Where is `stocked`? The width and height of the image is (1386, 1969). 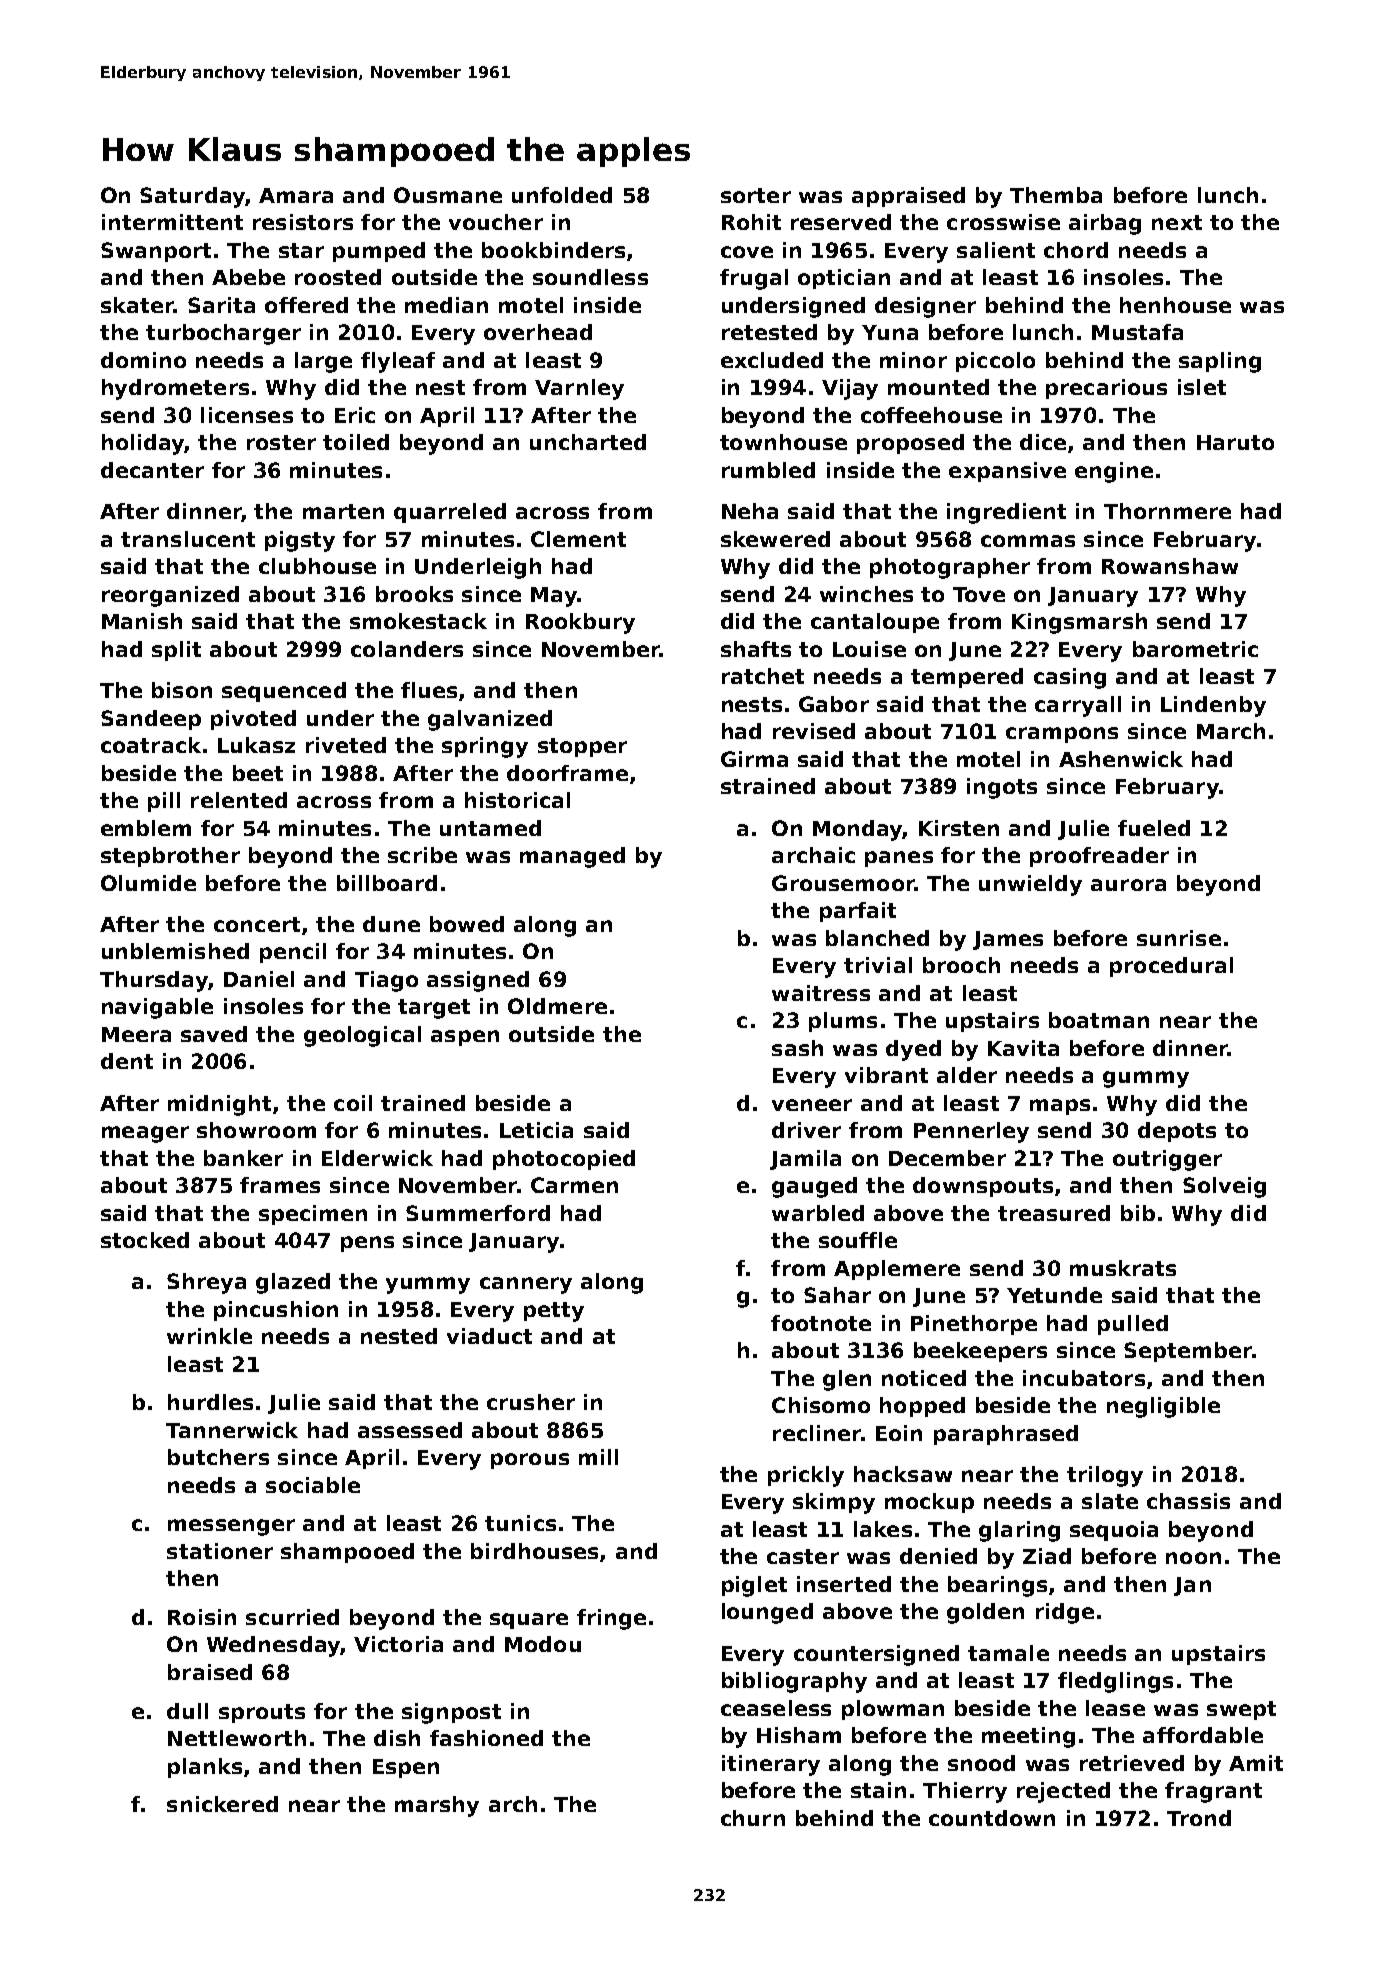 stocked is located at coordinates (145, 1240).
